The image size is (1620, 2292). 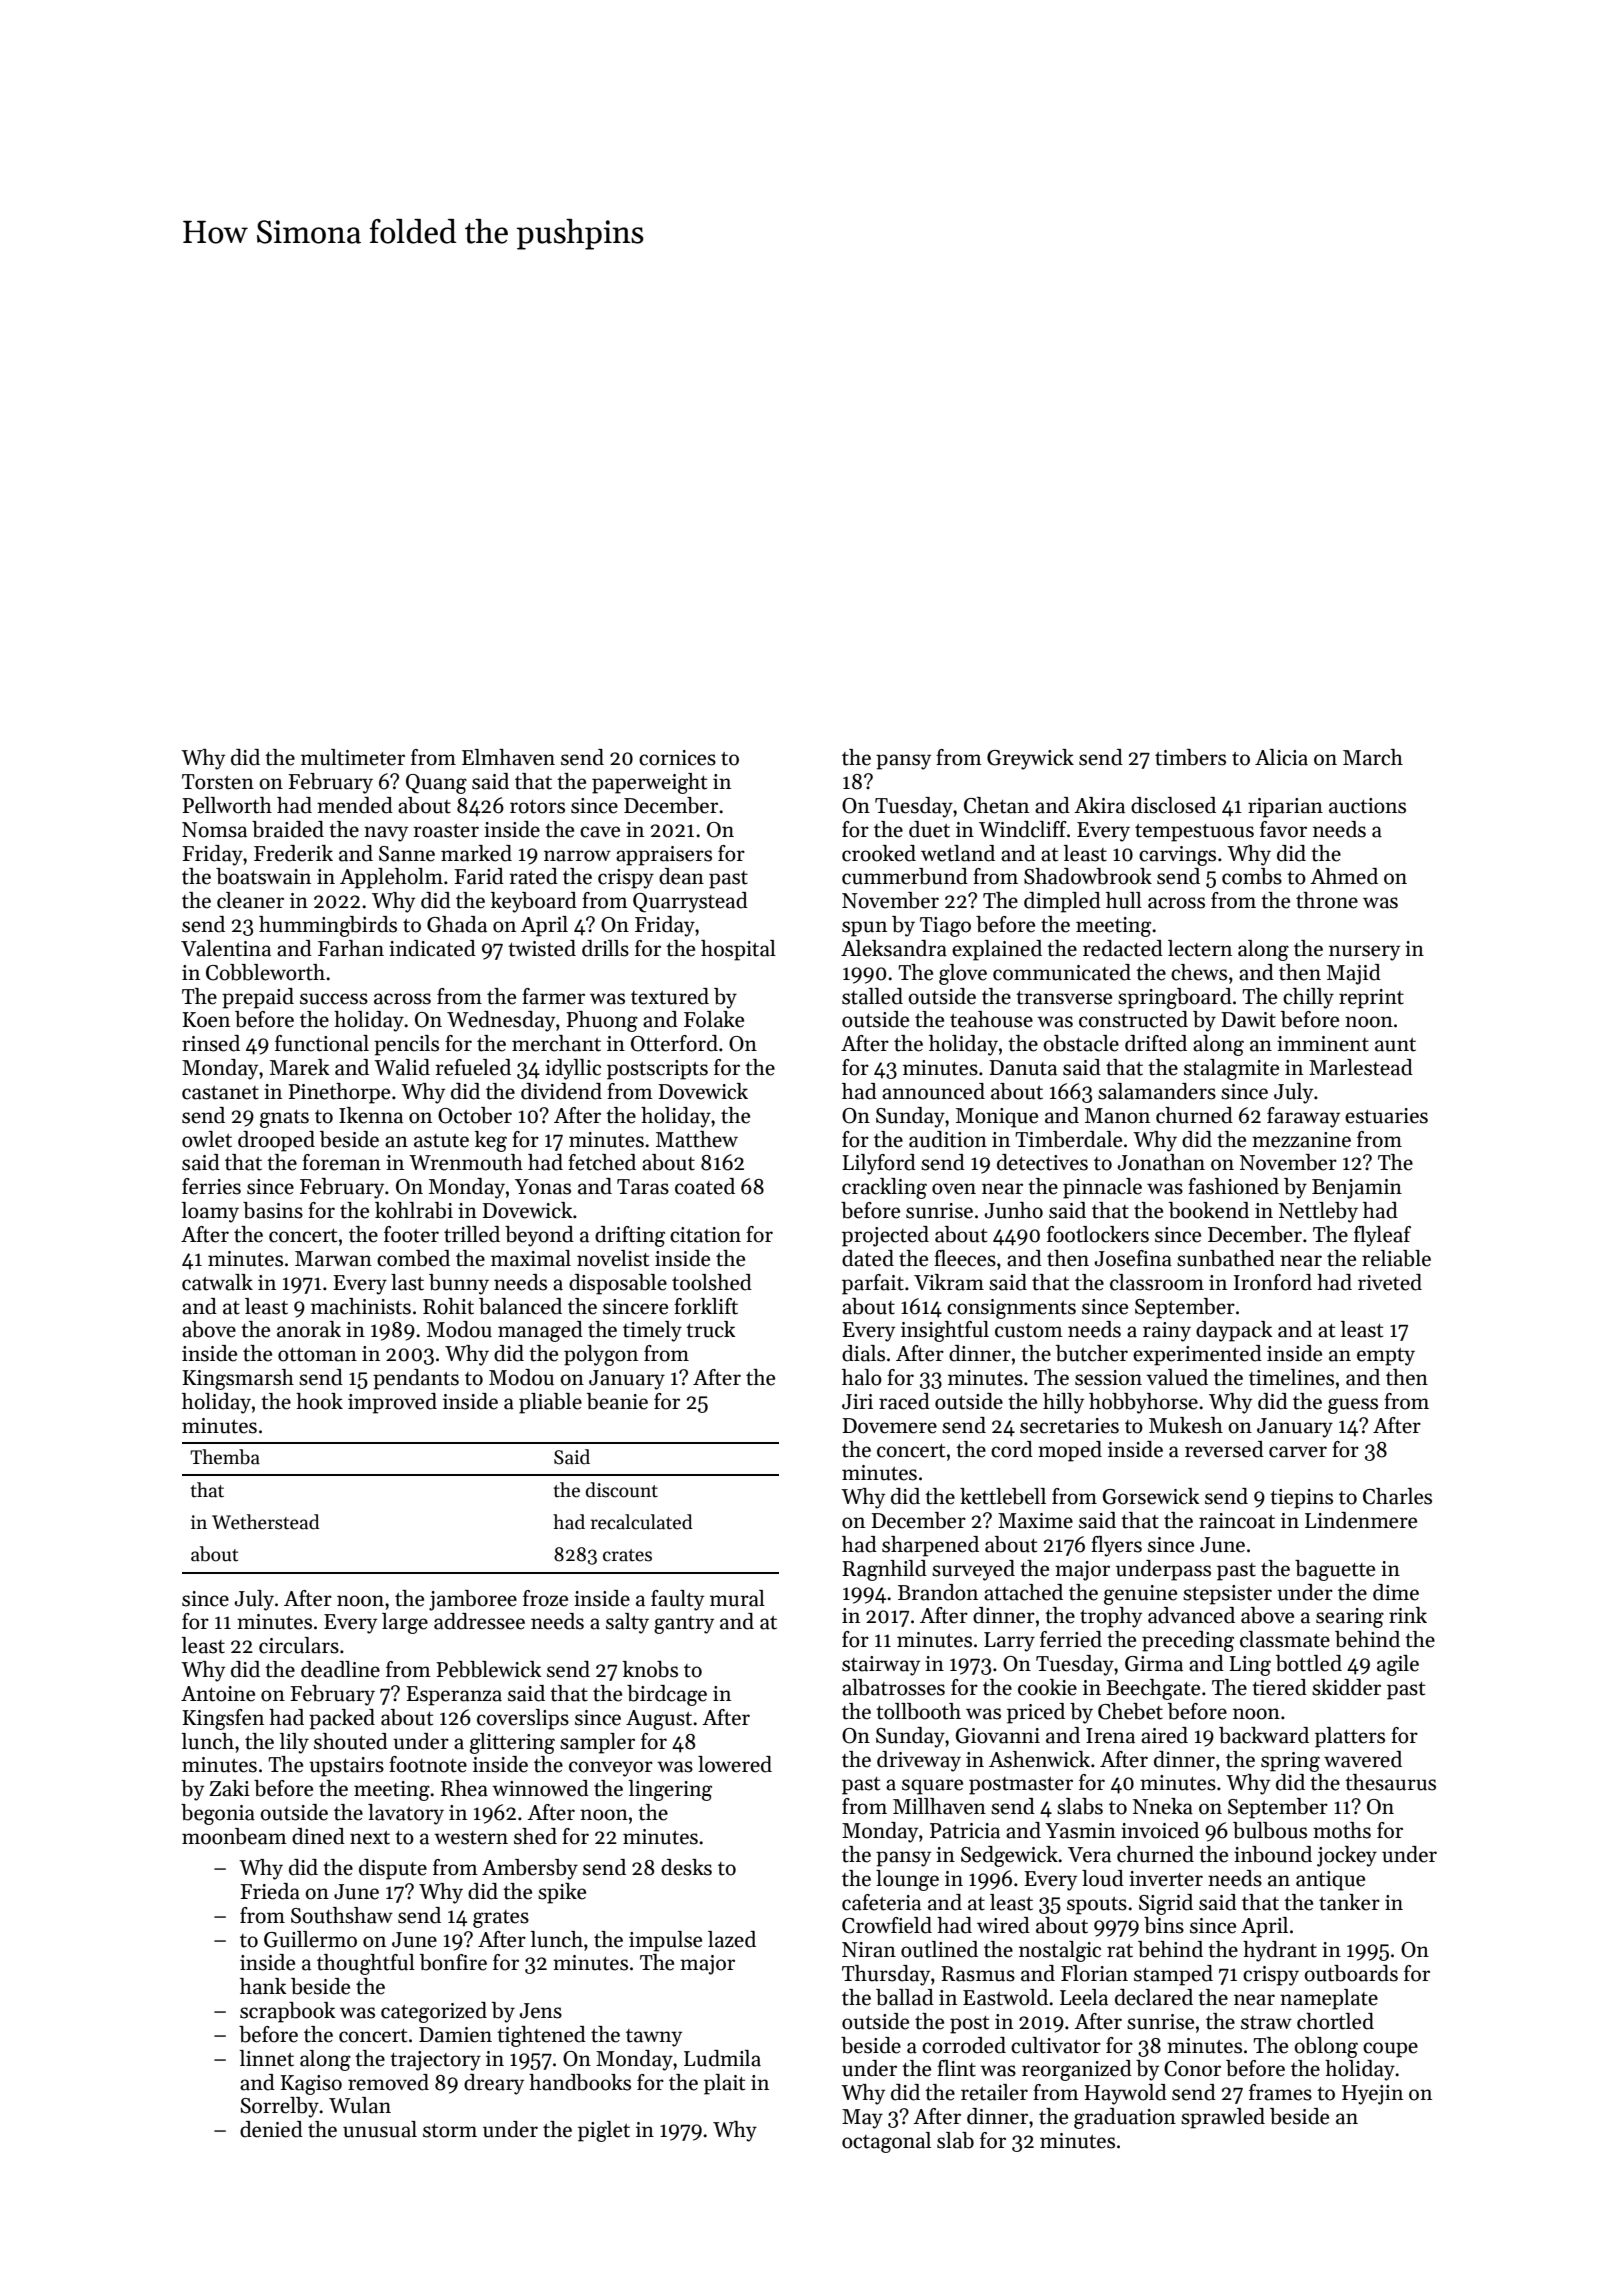 What do you see at coordinates (540, 1331) in the page?
I see `managed` at bounding box center [540, 1331].
